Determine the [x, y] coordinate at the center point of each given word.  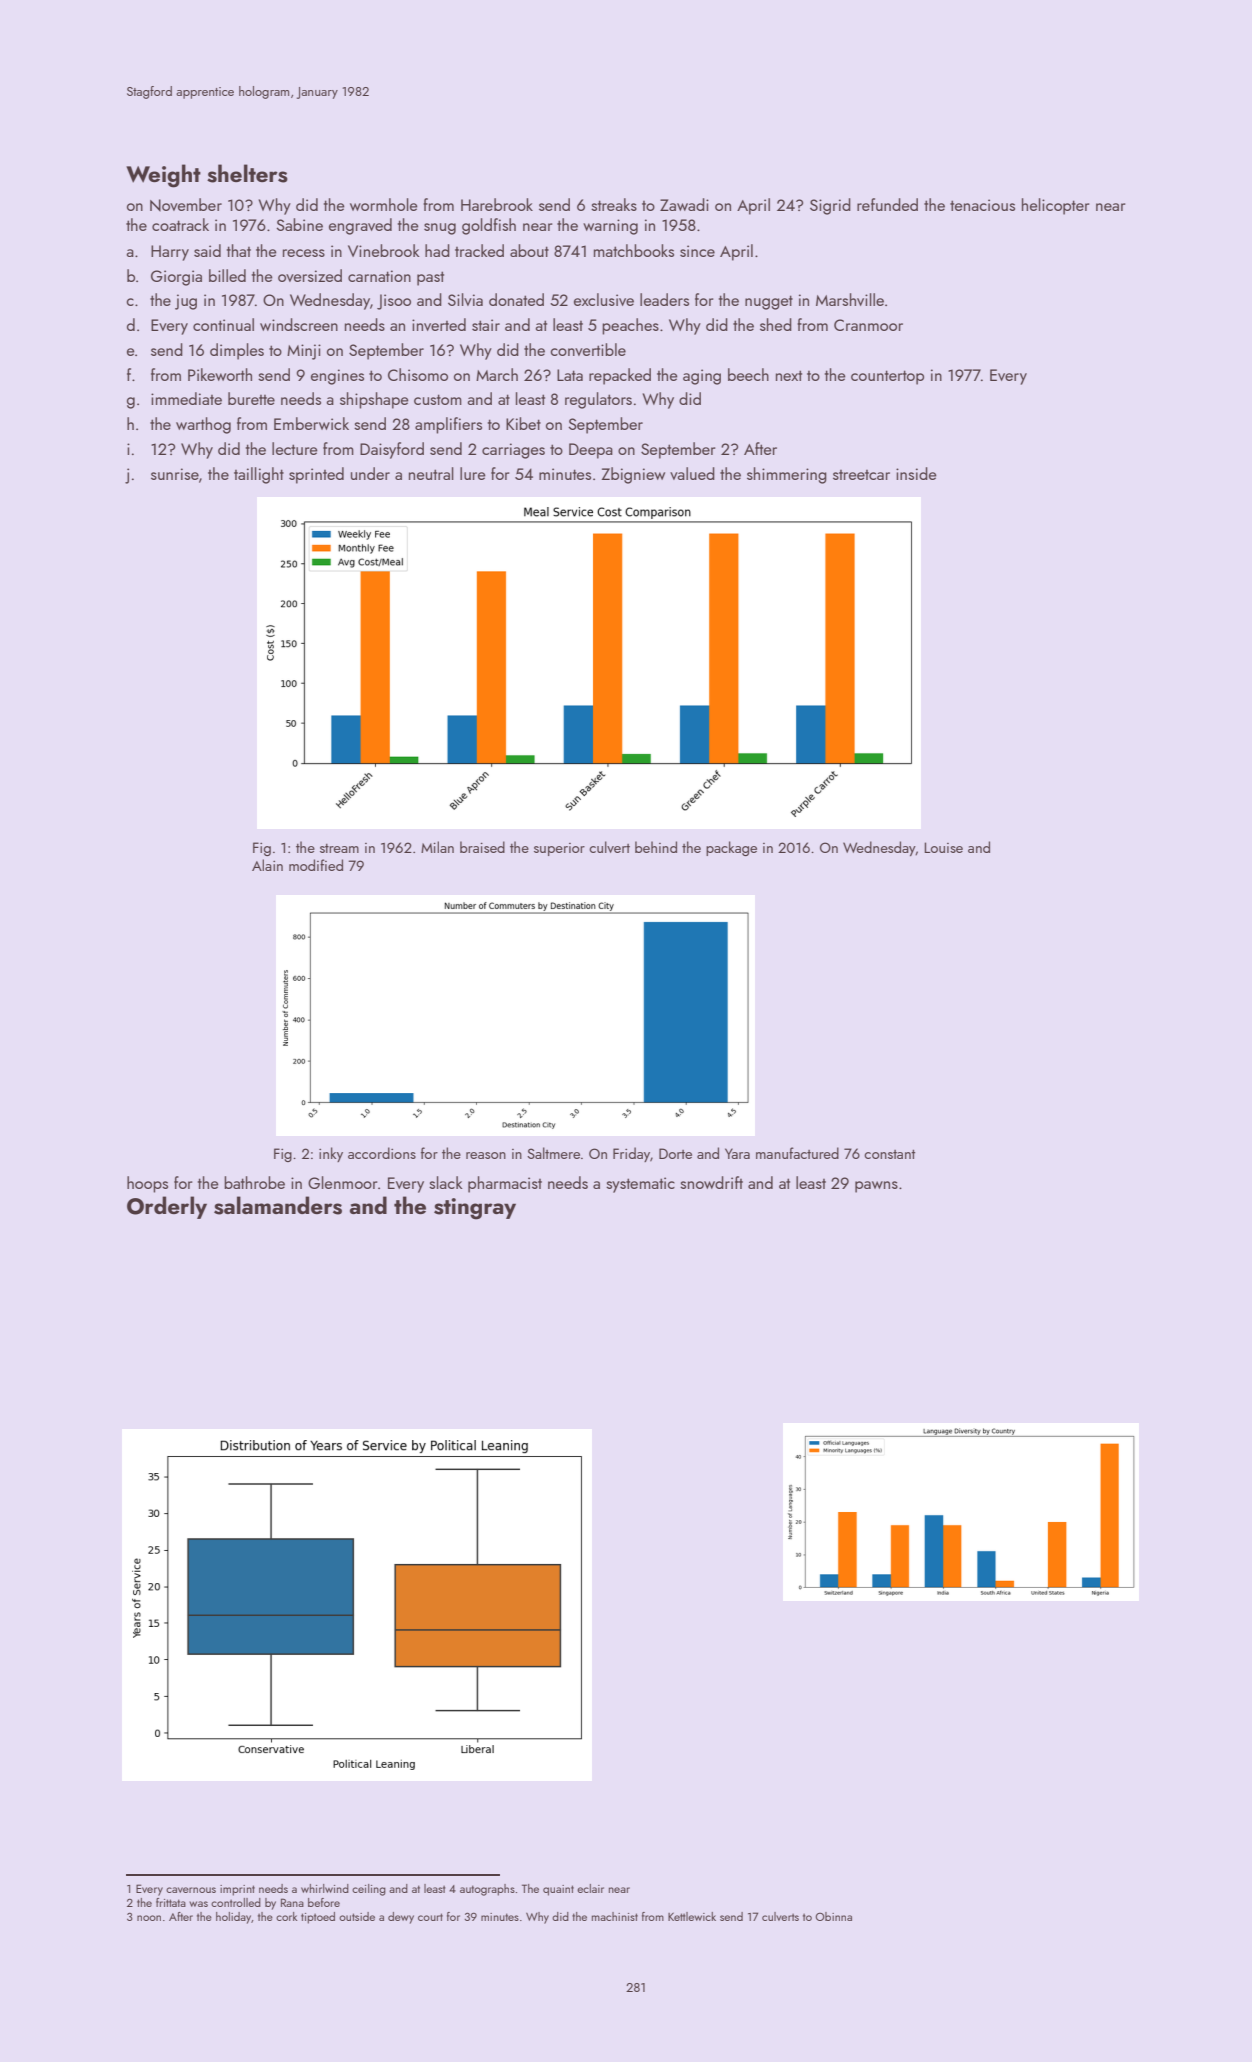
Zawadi [684, 204]
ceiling [369, 1890]
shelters [247, 173]
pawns [876, 1187]
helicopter [1055, 206]
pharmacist [505, 1184]
